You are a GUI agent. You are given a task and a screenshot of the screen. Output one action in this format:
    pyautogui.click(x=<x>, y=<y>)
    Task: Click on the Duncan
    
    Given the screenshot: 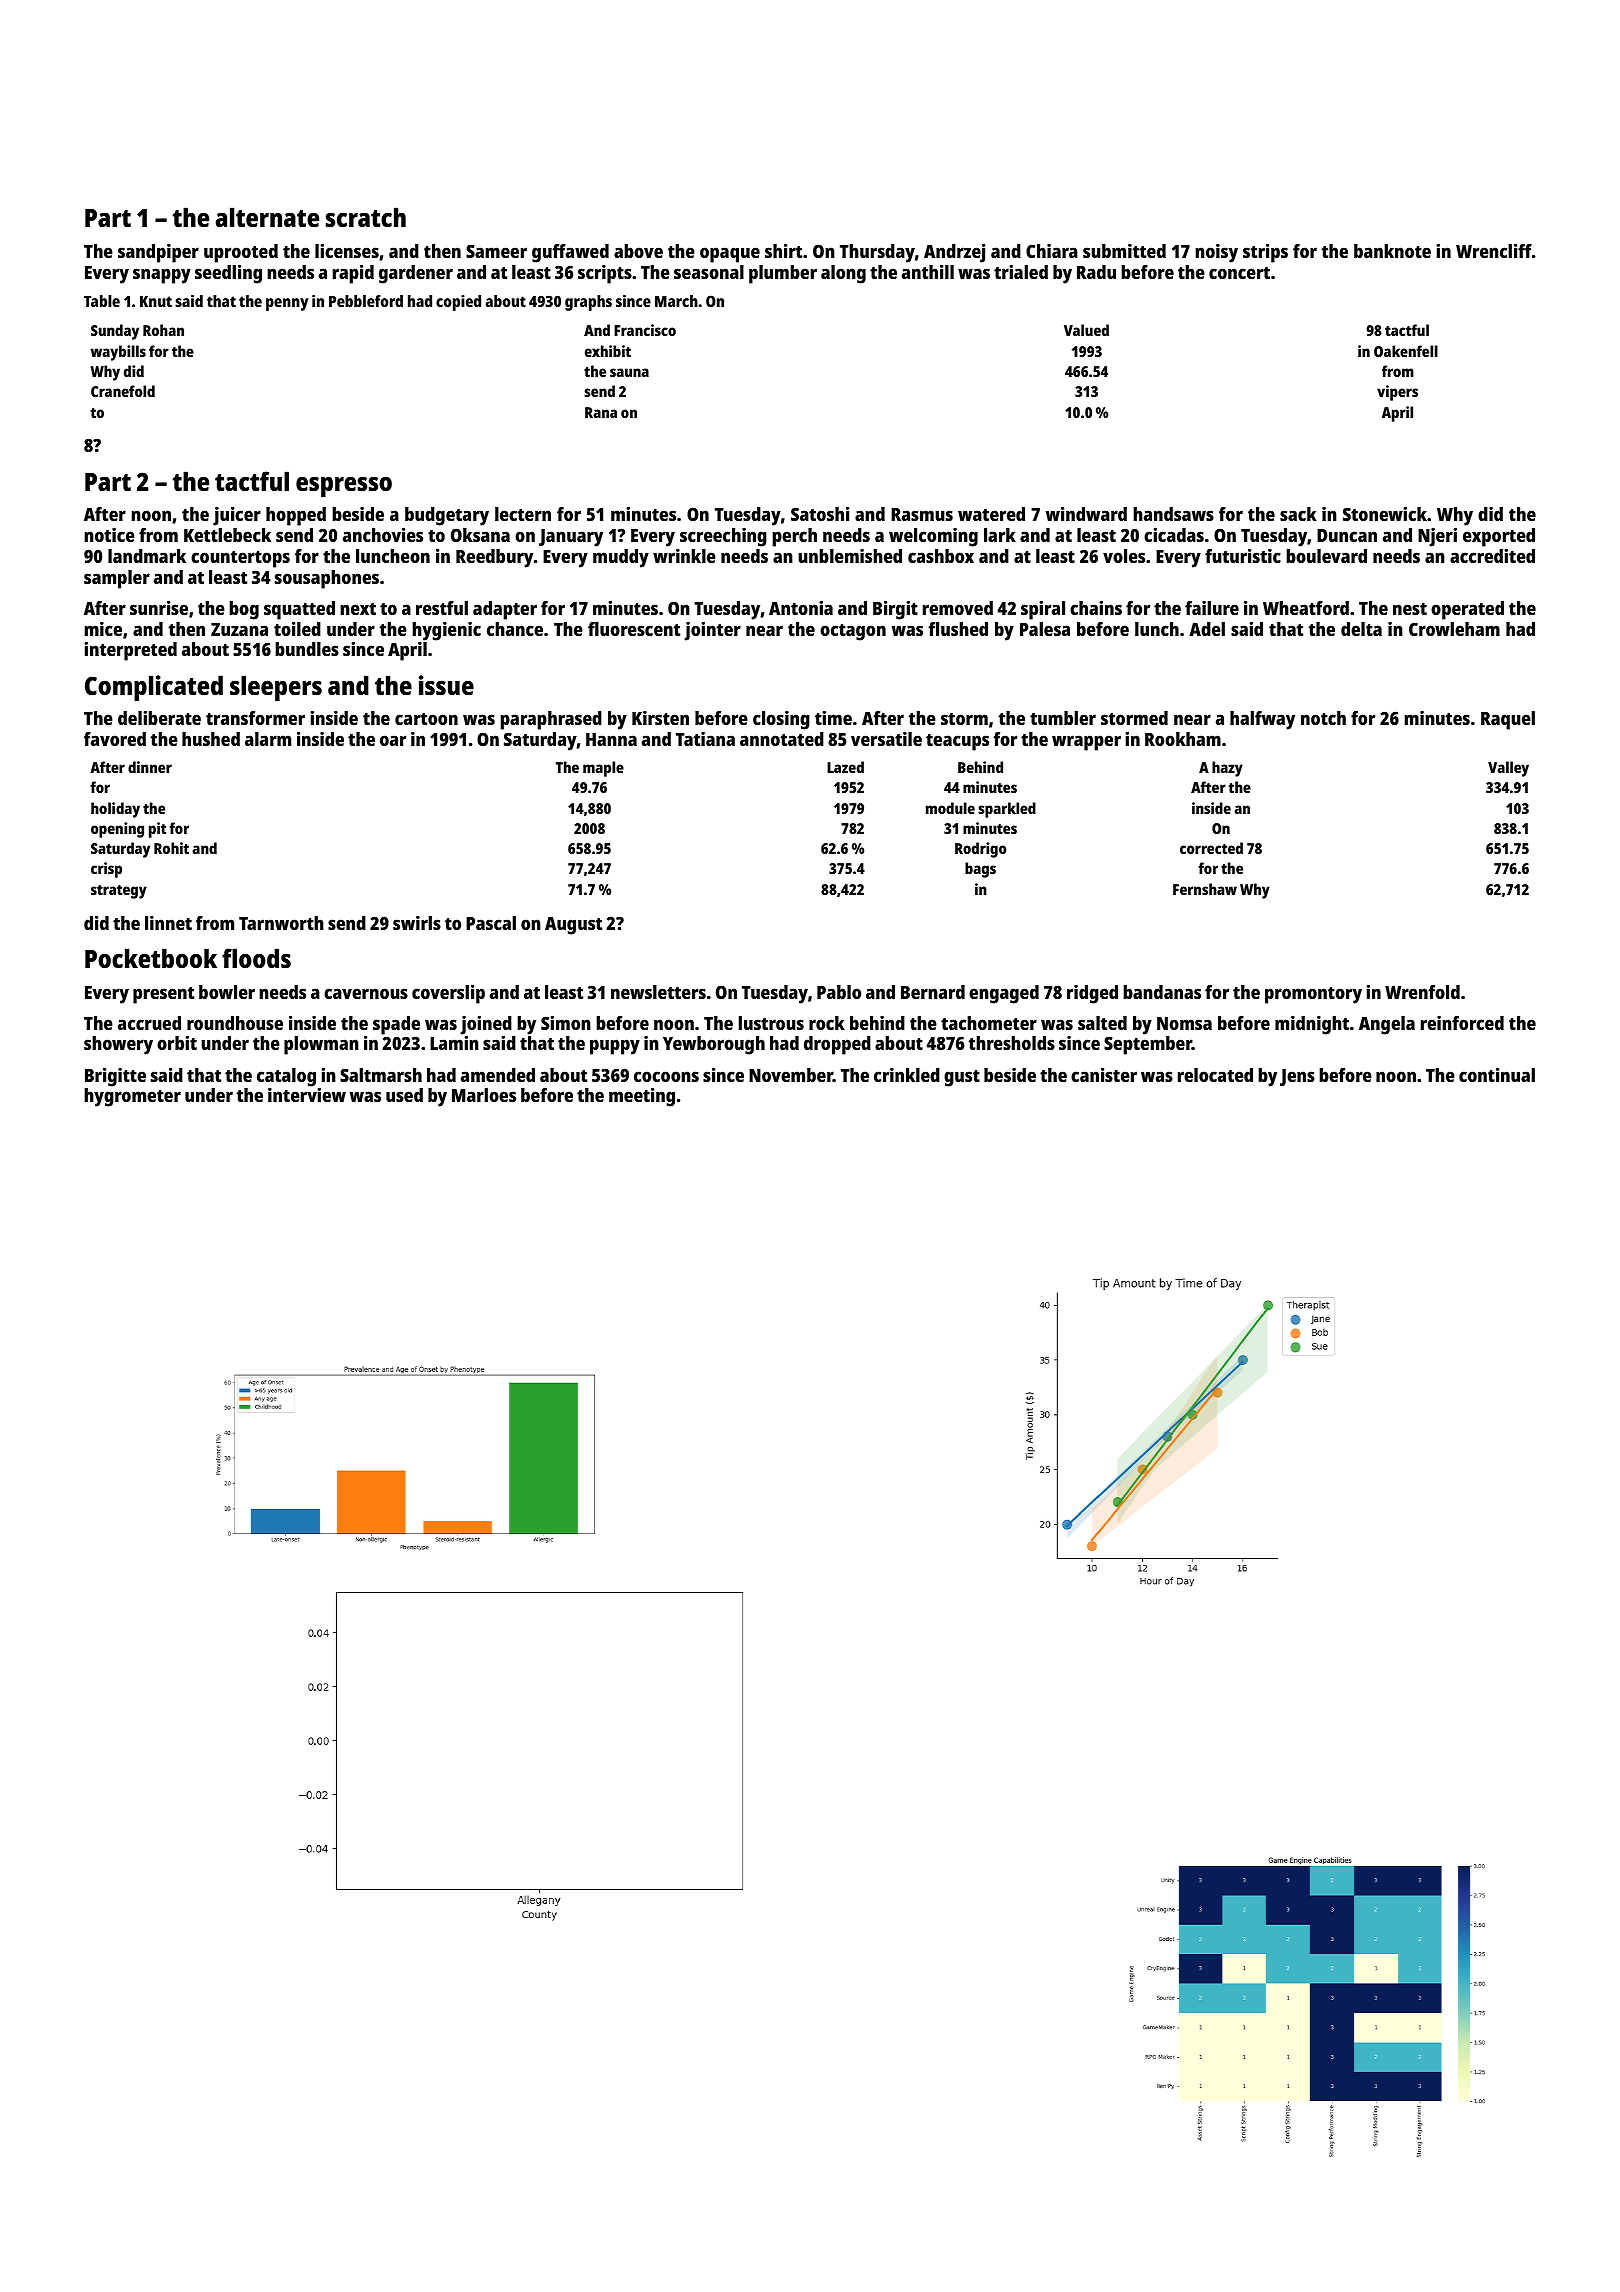 What is the action you would take?
    pyautogui.click(x=1347, y=535)
